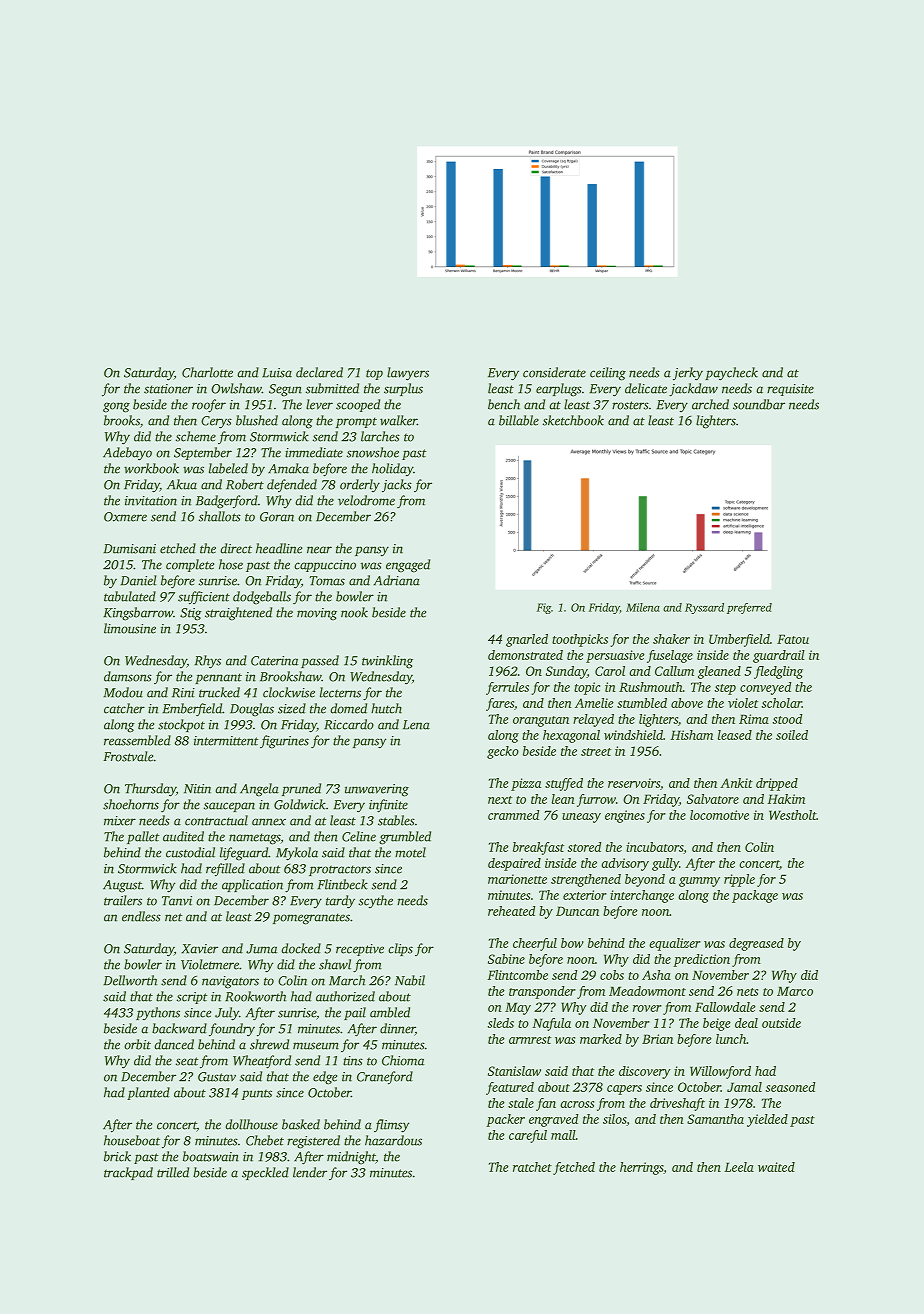 This image has width=924, height=1314. Describe the element at coordinates (397, 486) in the image. I see `jacks` at that location.
